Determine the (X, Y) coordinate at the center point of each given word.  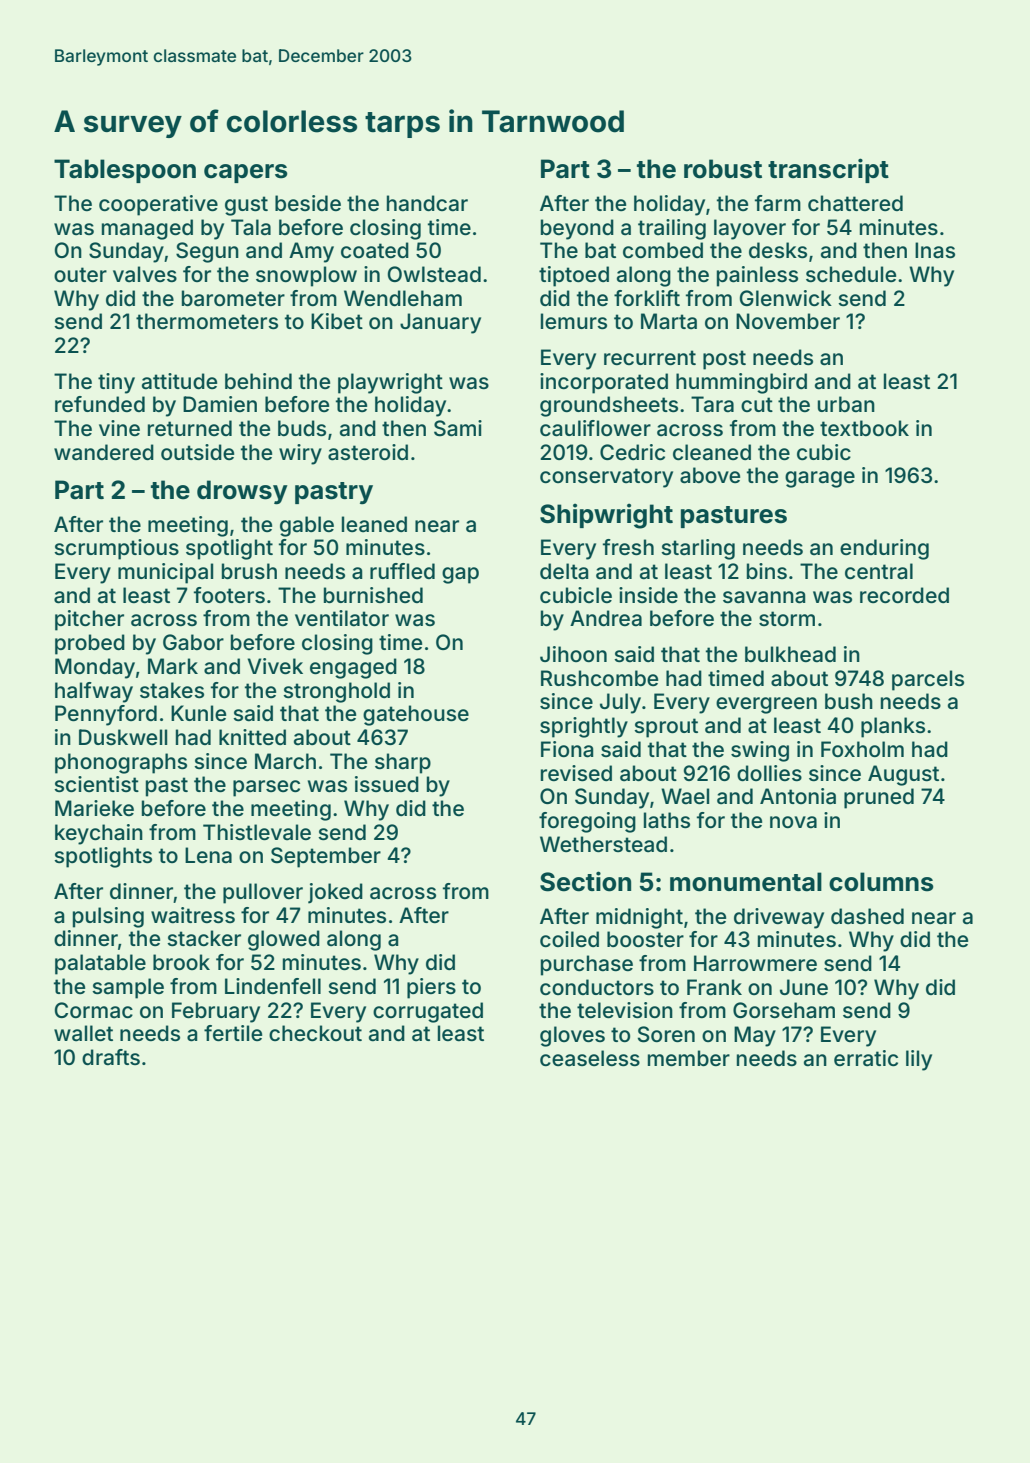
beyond (577, 229)
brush (249, 571)
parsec (266, 788)
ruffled (402, 571)
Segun (207, 252)
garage (820, 479)
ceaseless (590, 1058)
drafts (111, 1057)
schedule (851, 274)
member (689, 1058)
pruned (879, 798)
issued (387, 784)
